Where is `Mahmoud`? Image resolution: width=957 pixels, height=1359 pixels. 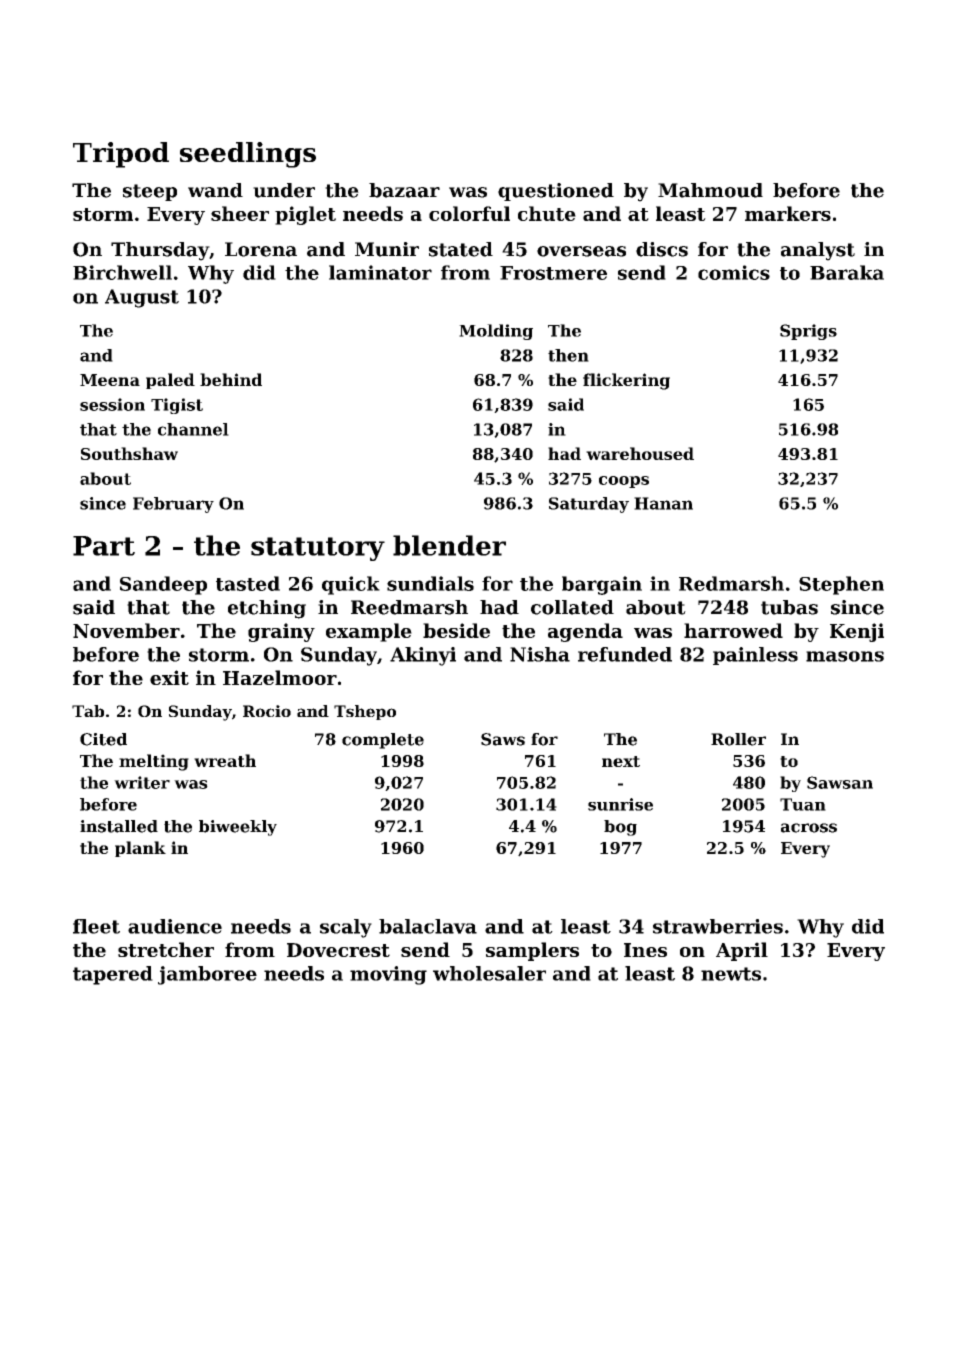
Mahmoud is located at coordinates (710, 190).
